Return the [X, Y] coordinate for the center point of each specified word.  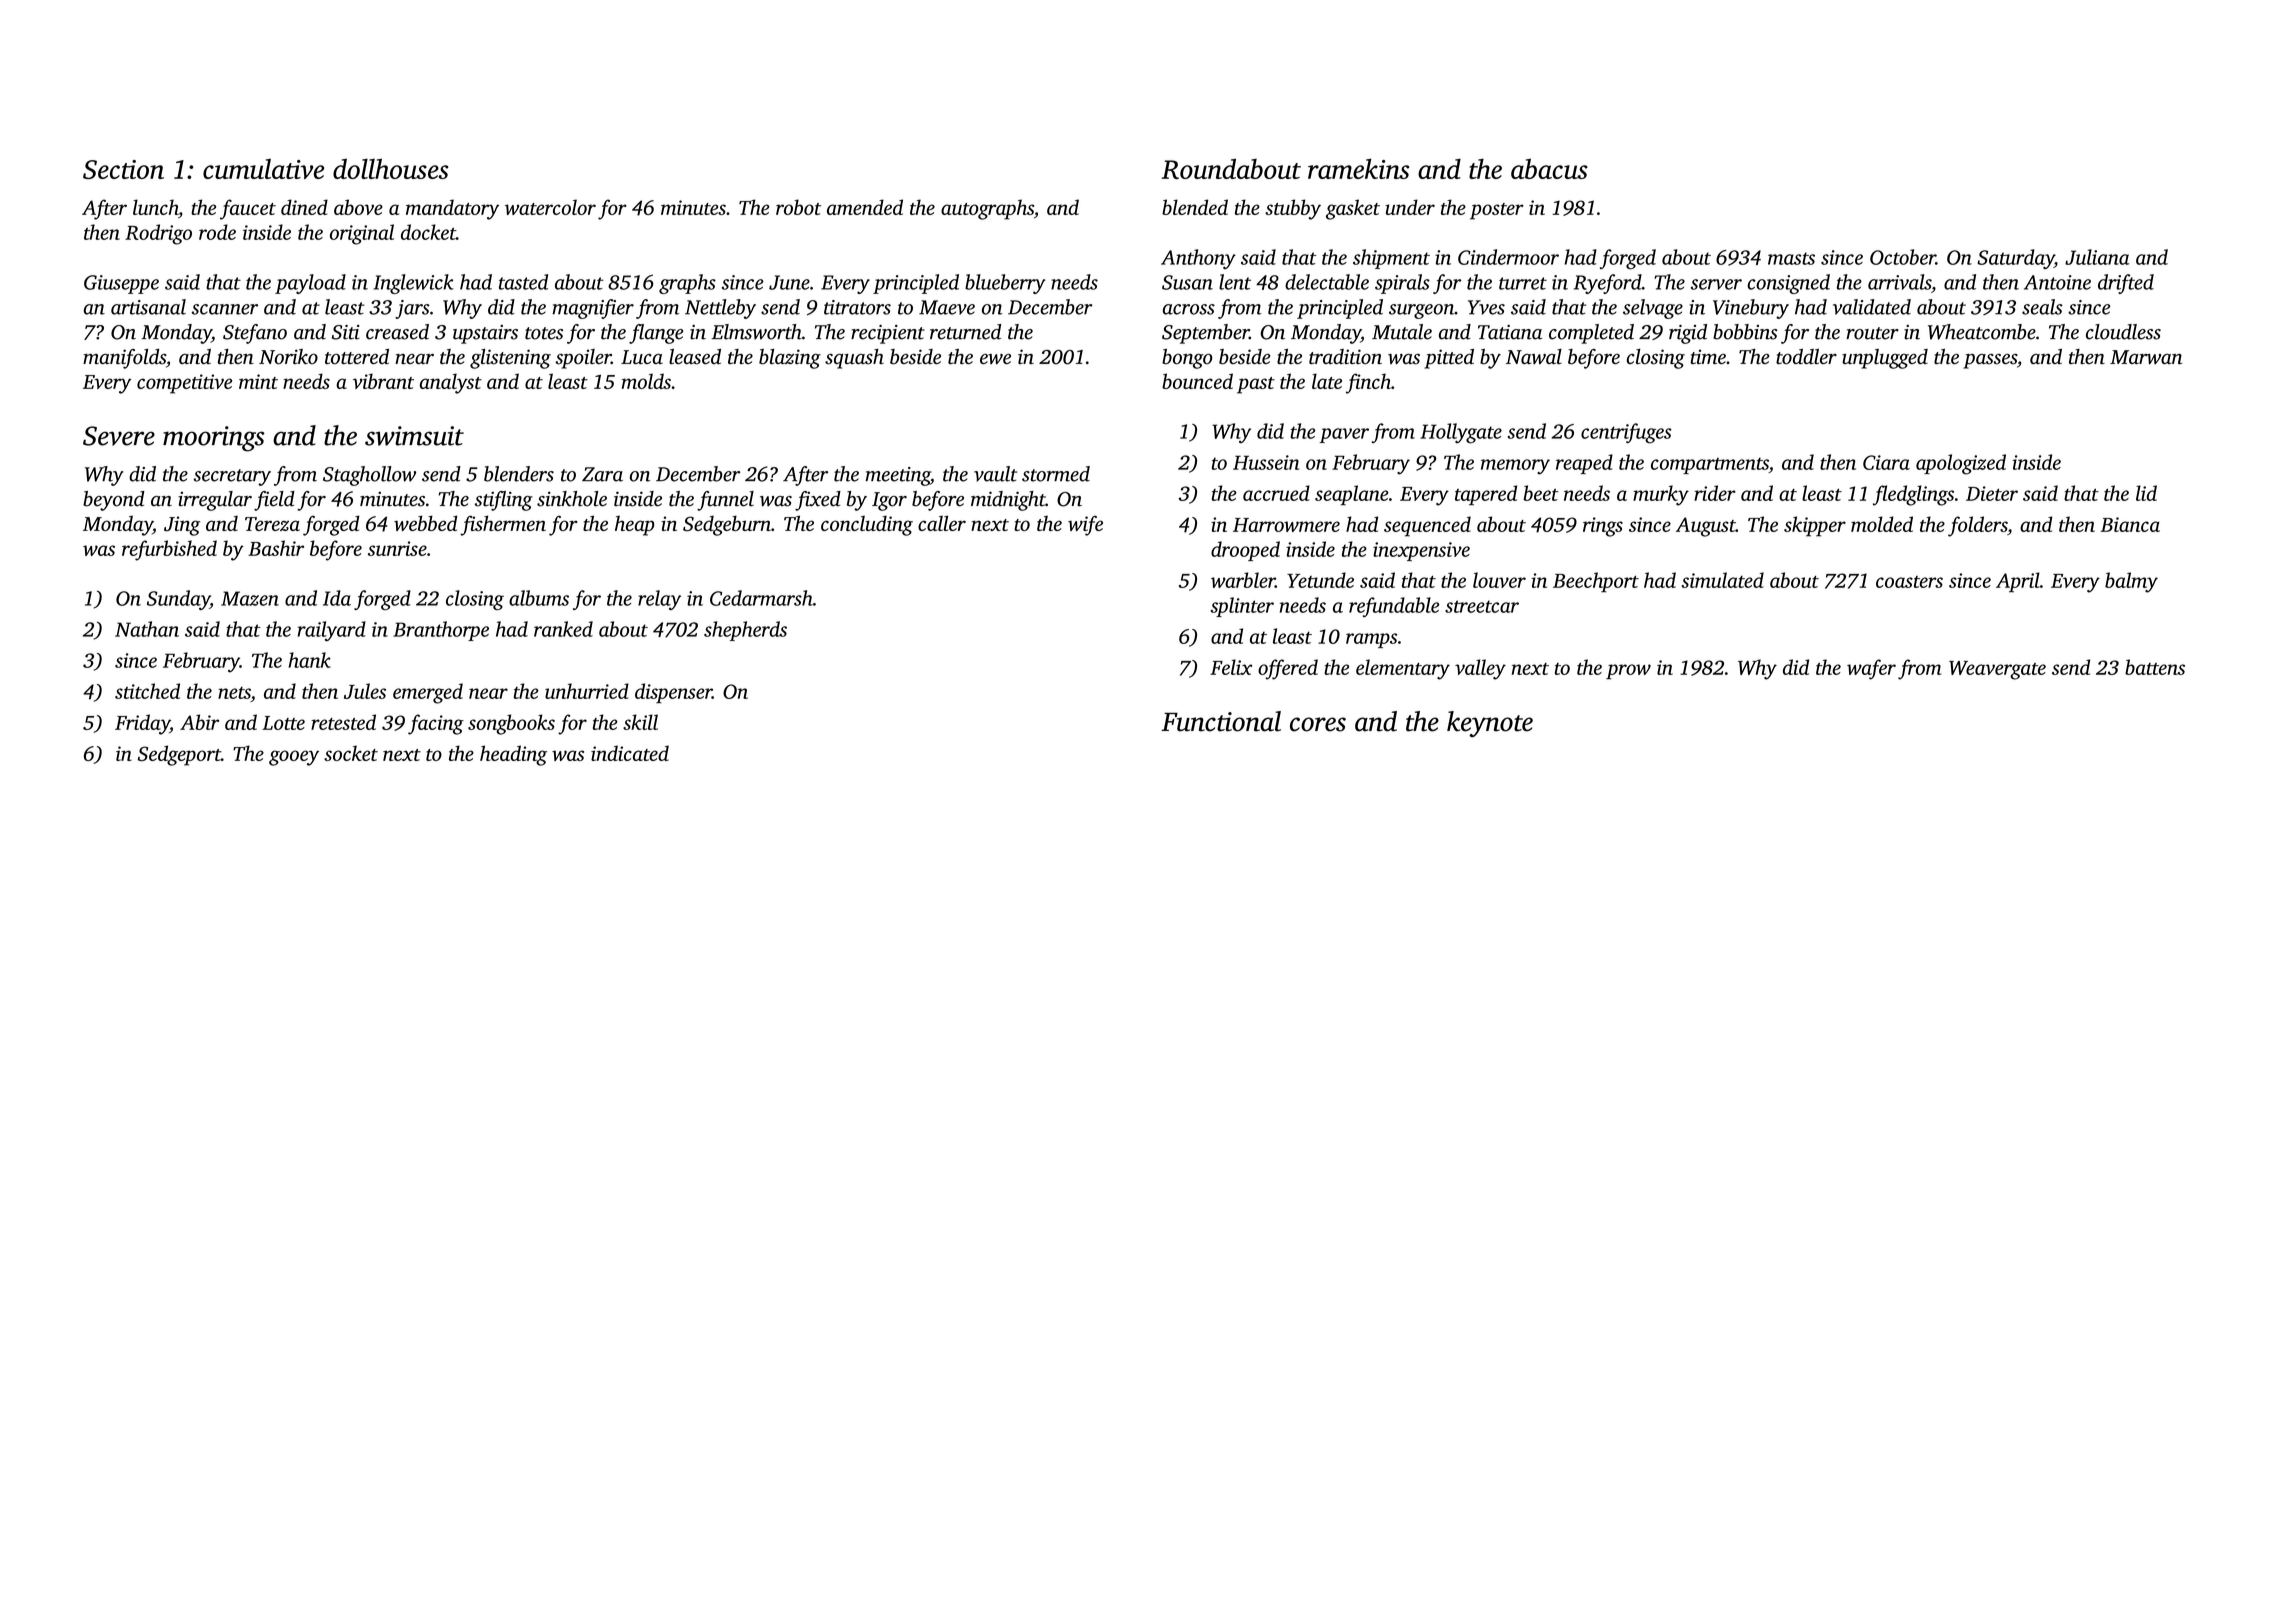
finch [1368, 383]
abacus [1549, 169]
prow [1628, 672]
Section [123, 169]
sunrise [397, 548]
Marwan [2146, 357]
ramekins [1358, 168]
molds [646, 381]
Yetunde [1320, 580]
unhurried [587, 691]
